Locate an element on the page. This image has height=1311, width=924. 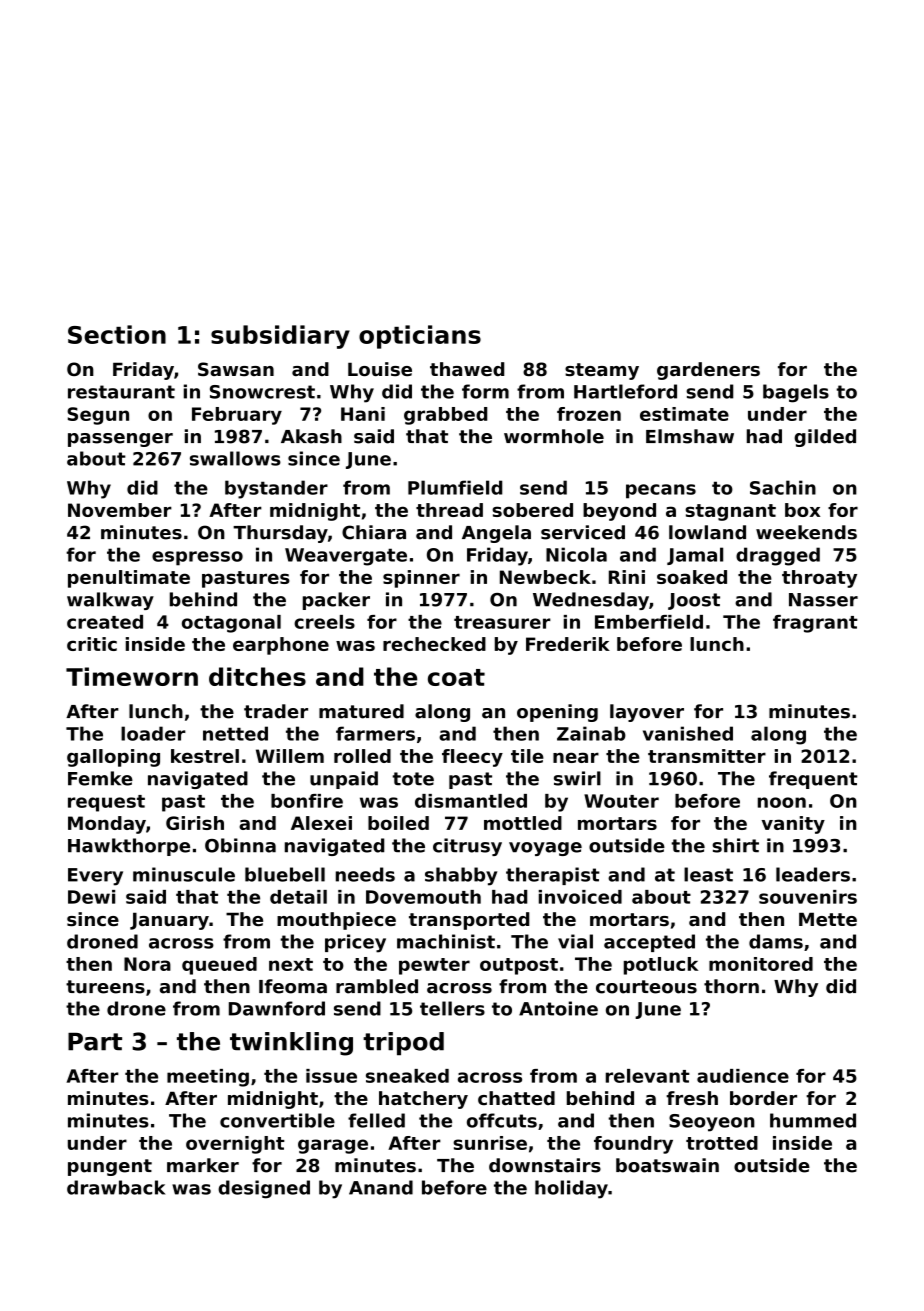
Anand is located at coordinates (381, 1187).
